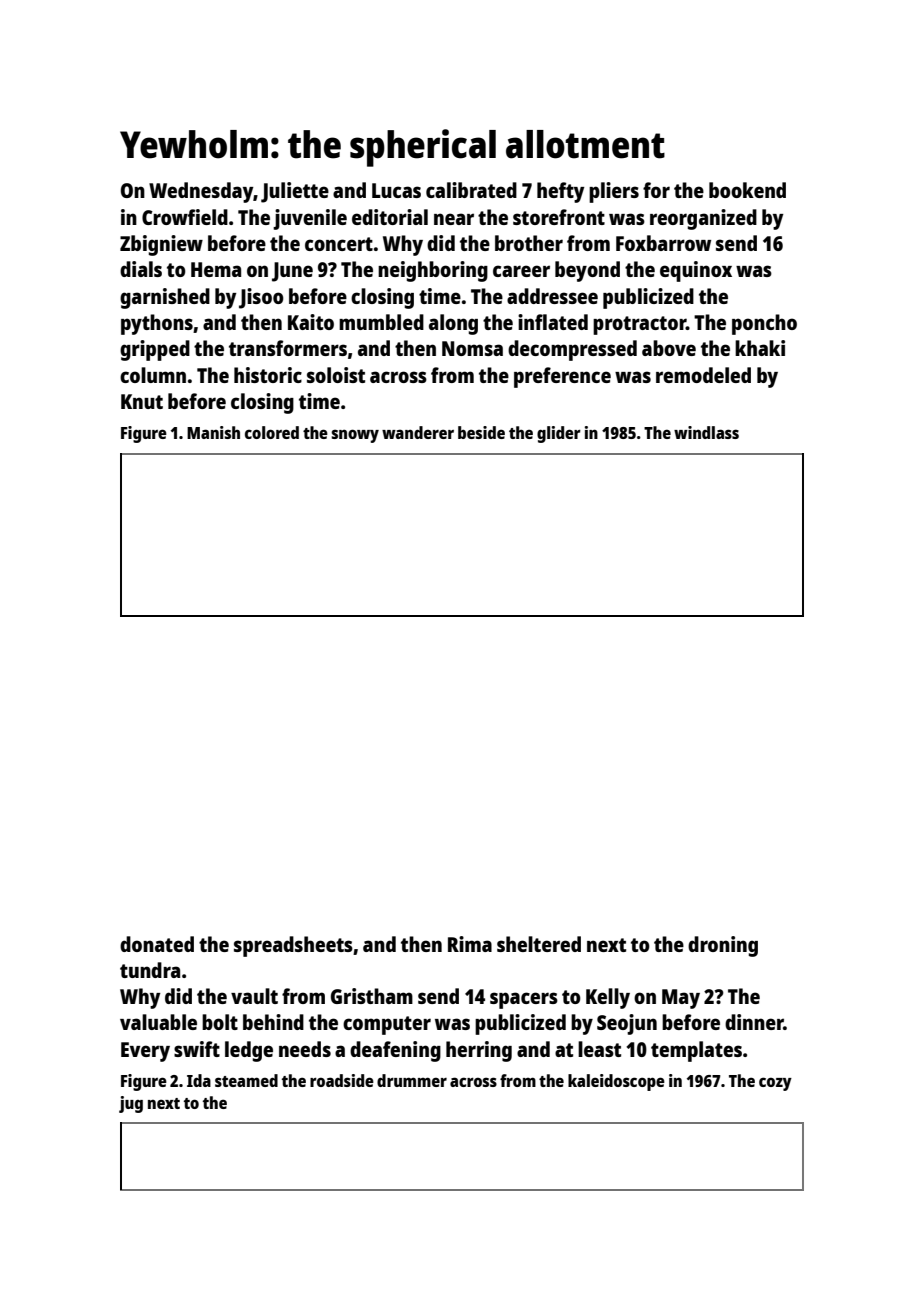 The width and height of the screenshot is (924, 1314). What do you see at coordinates (418, 432) in the screenshot?
I see `wanderer` at bounding box center [418, 432].
